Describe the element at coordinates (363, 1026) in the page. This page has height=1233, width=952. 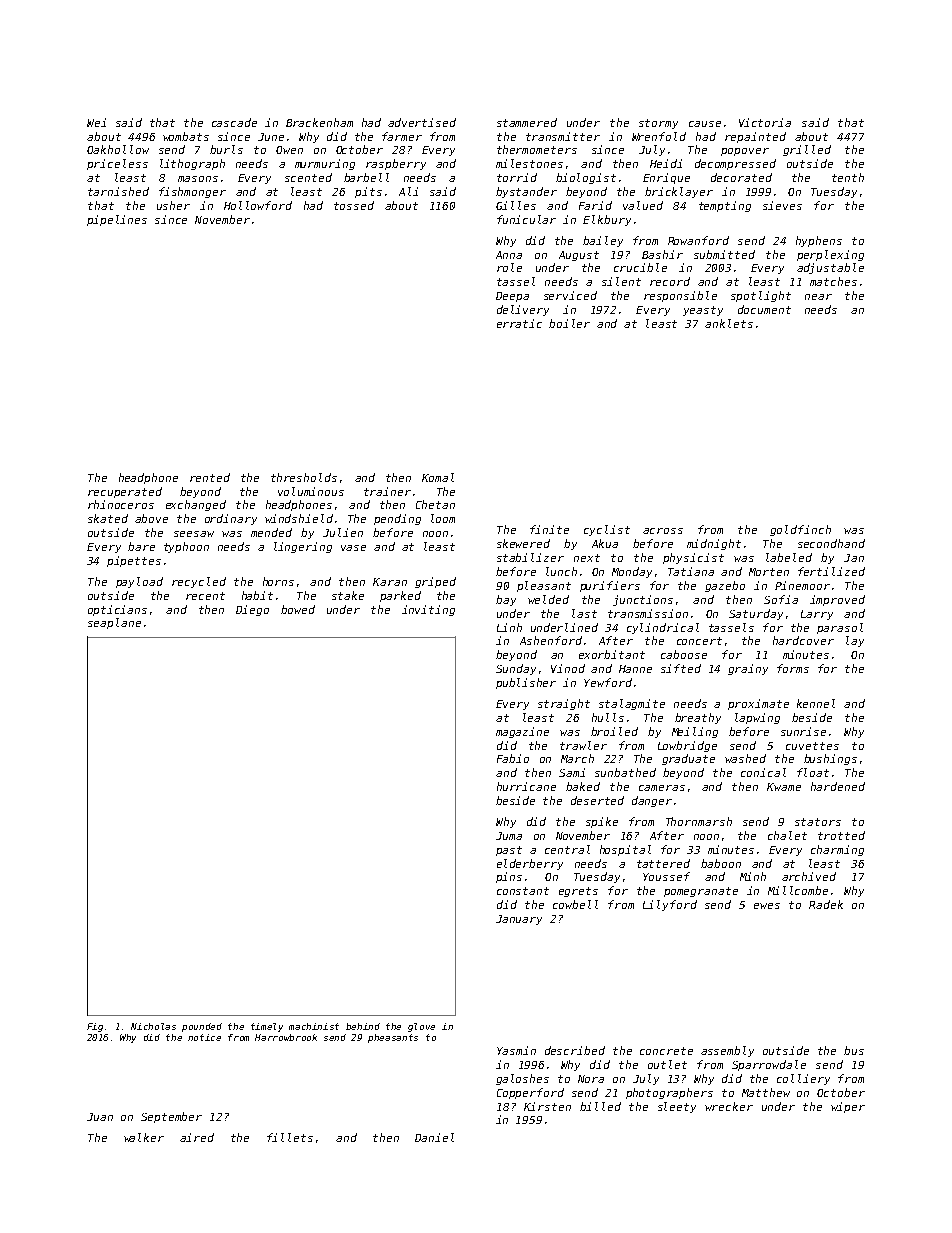
I see `behind` at that location.
